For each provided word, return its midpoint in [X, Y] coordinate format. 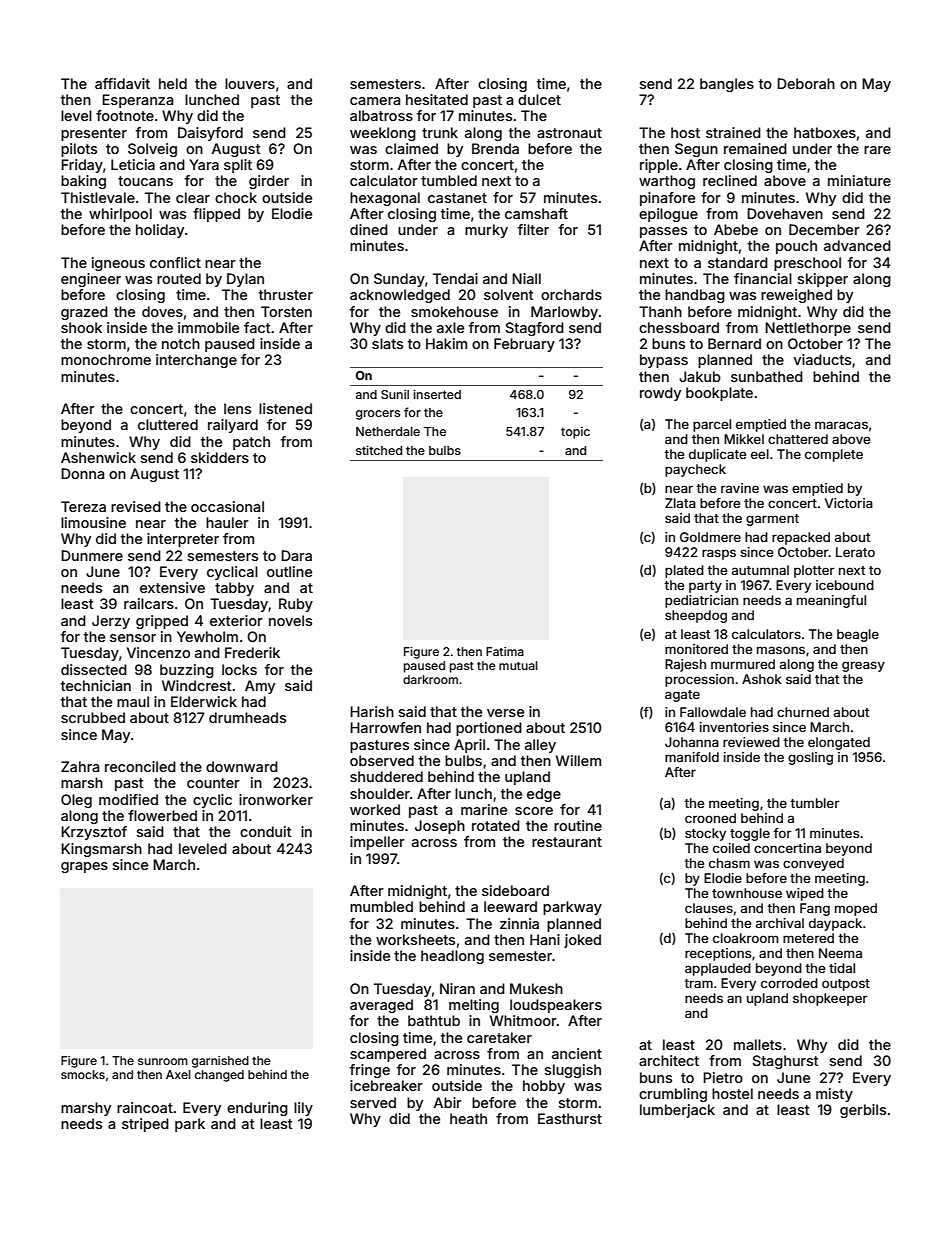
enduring [257, 1109]
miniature [859, 180]
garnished [220, 1062]
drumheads [247, 717]
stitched [379, 450]
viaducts [822, 359]
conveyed [813, 864]
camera [375, 101]
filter [533, 229]
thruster [286, 294]
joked [582, 941]
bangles [727, 85]
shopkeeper [830, 999]
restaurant [567, 842]
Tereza [83, 506]
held [173, 83]
